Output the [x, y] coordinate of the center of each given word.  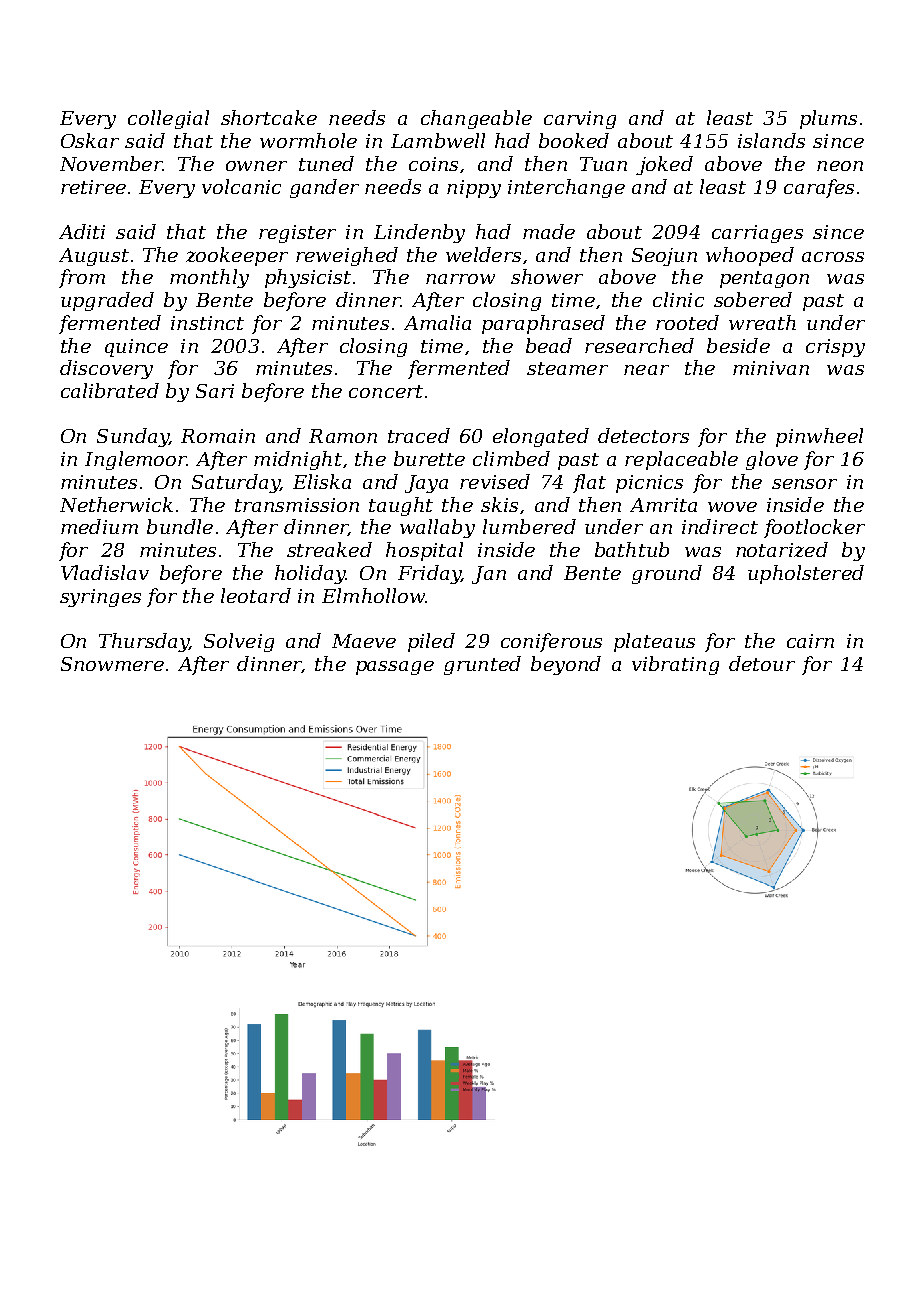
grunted [482, 665]
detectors [643, 435]
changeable [476, 119]
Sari [215, 391]
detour [762, 663]
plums [828, 119]
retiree [93, 187]
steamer [567, 368]
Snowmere [112, 664]
